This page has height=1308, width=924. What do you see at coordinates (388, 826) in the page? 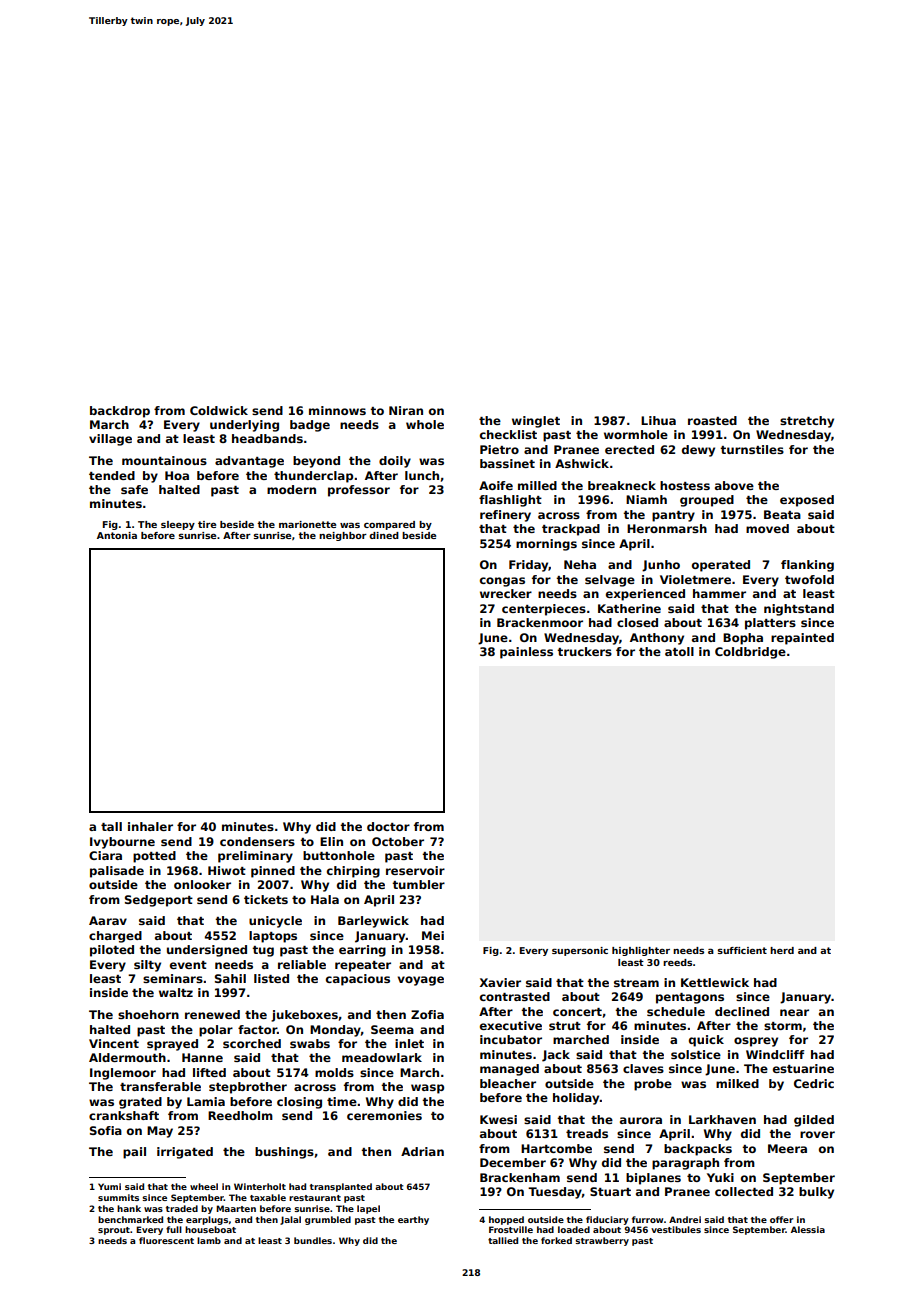
I see `doctor` at bounding box center [388, 826].
